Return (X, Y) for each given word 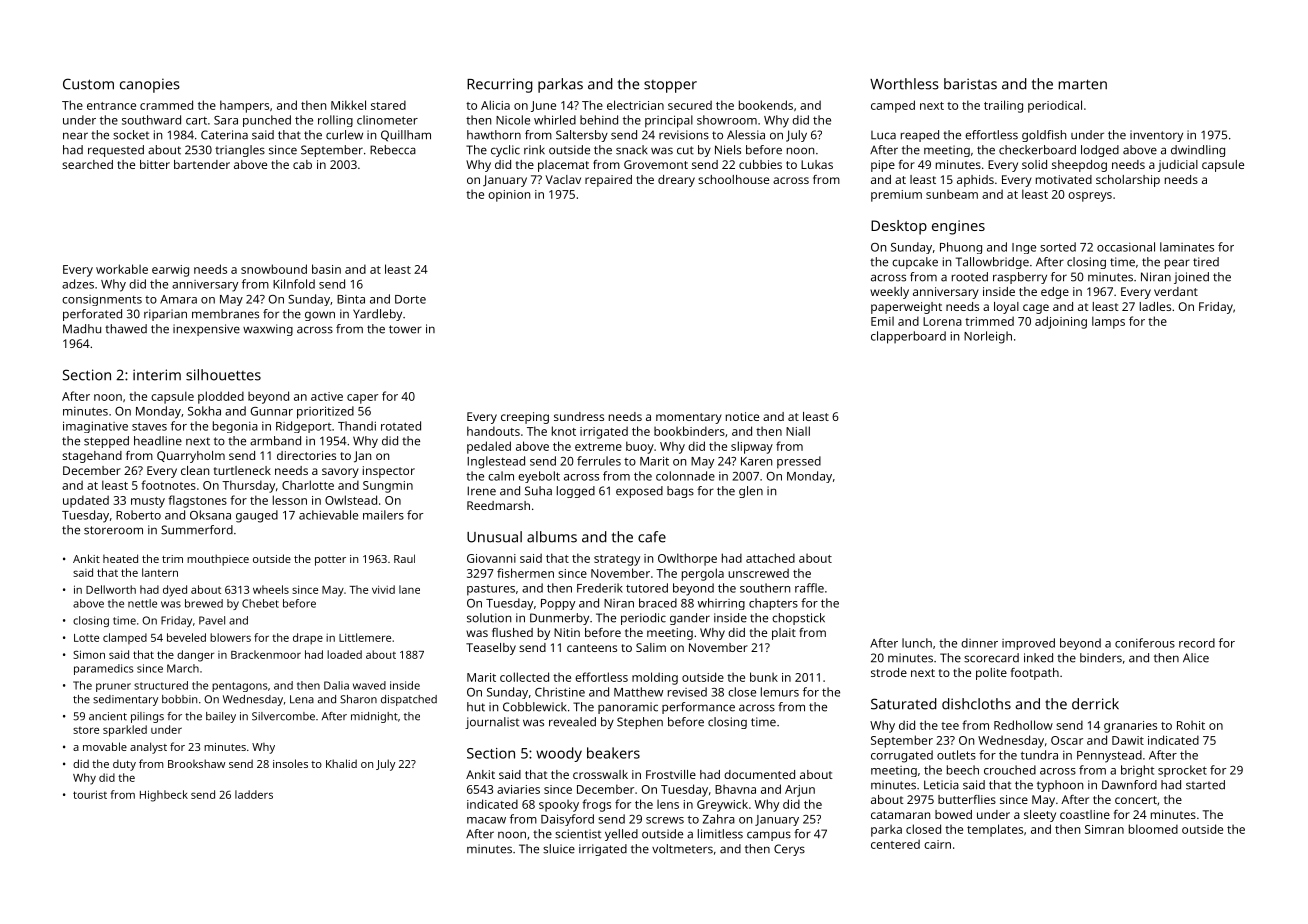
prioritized (325, 412)
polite (991, 674)
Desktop (899, 227)
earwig (170, 271)
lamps (1108, 322)
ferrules (599, 461)
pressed (799, 462)
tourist (90, 794)
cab (302, 164)
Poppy (558, 604)
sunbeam (952, 194)
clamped (125, 638)
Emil (882, 321)
